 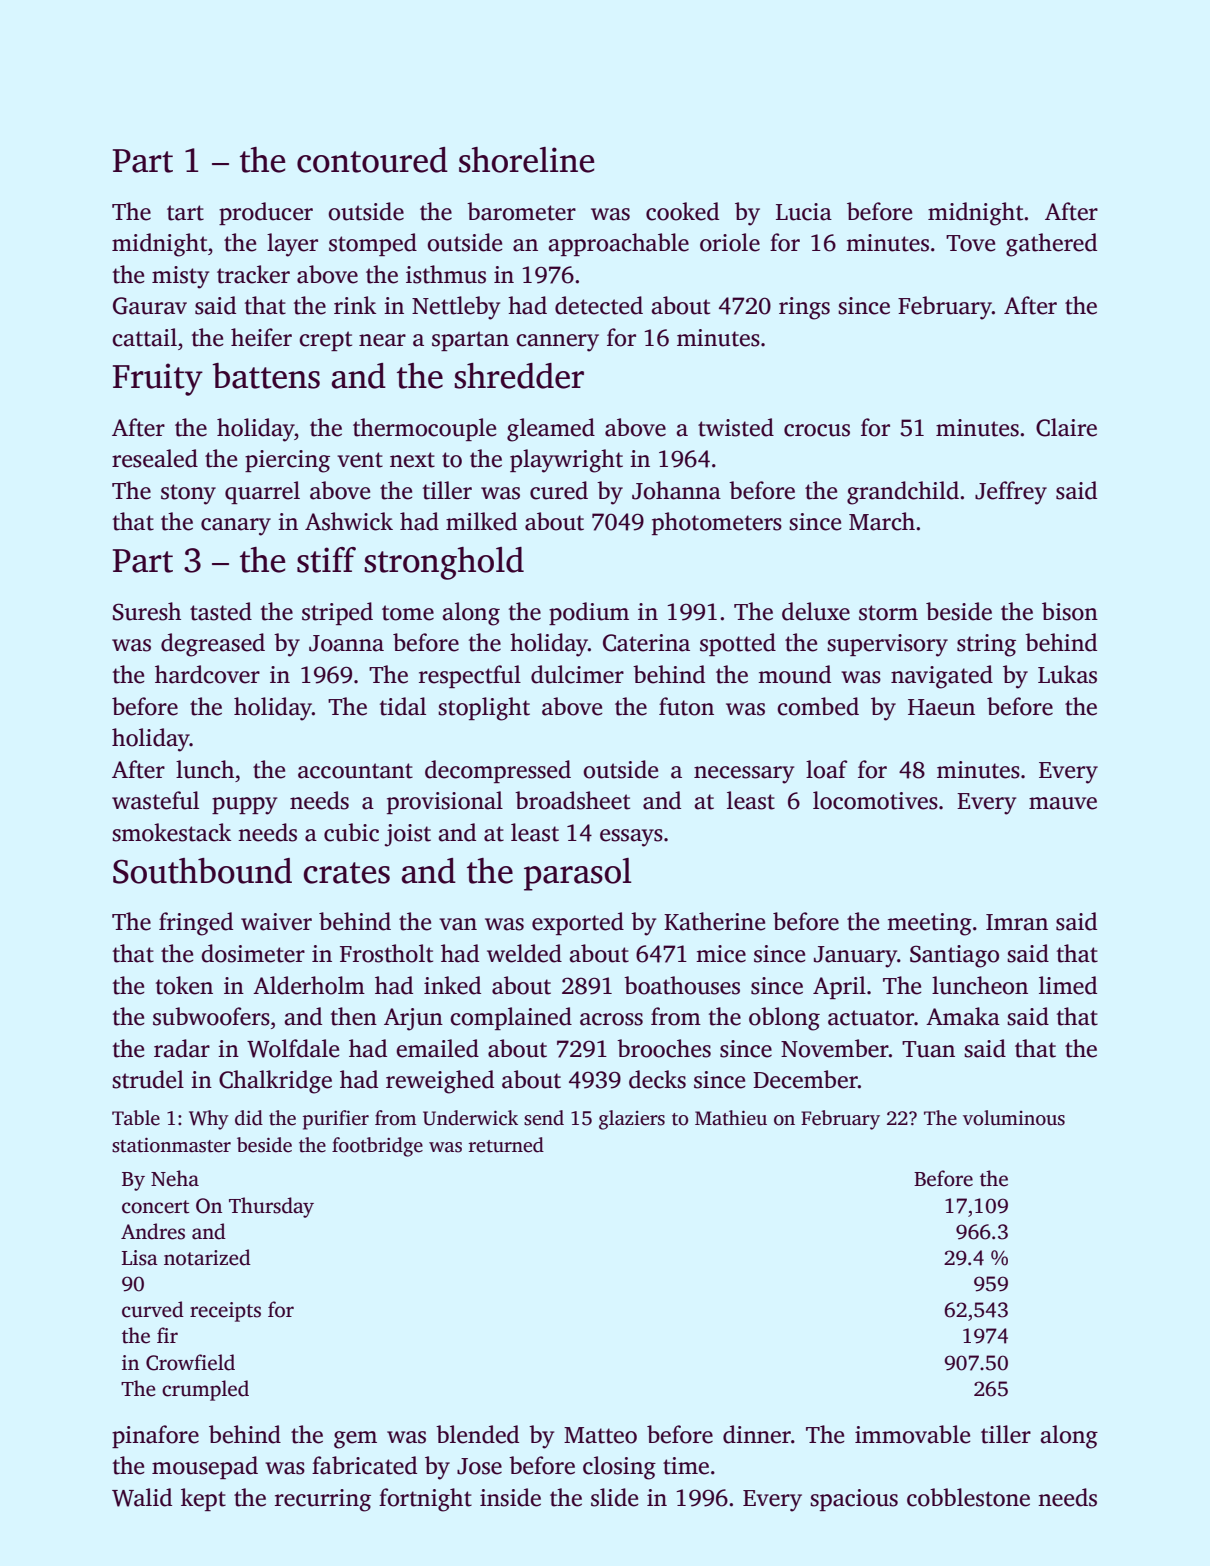 I want to click on shoreline, so click(x=526, y=160).
